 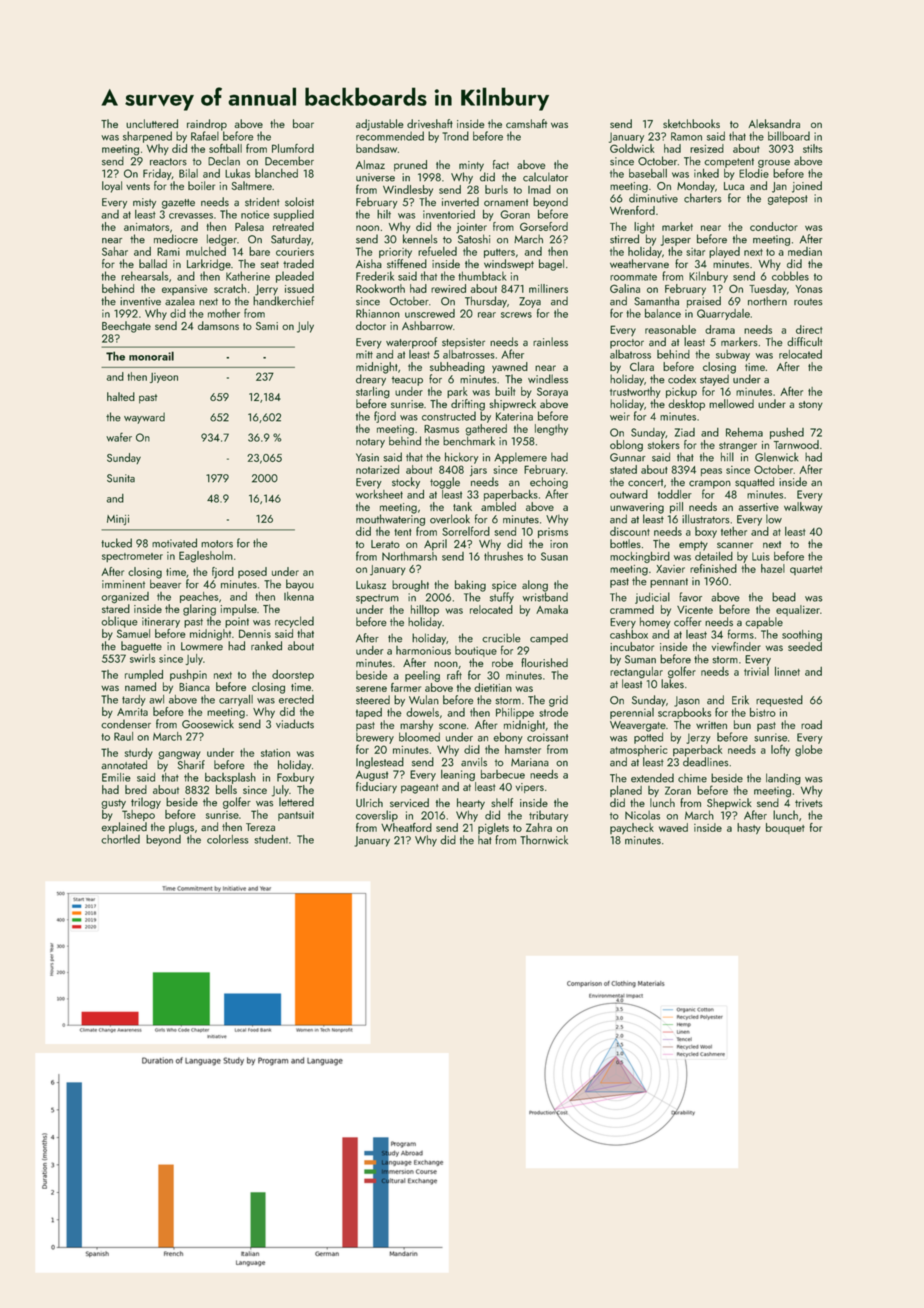 What do you see at coordinates (516, 315) in the screenshot?
I see `screws` at bounding box center [516, 315].
